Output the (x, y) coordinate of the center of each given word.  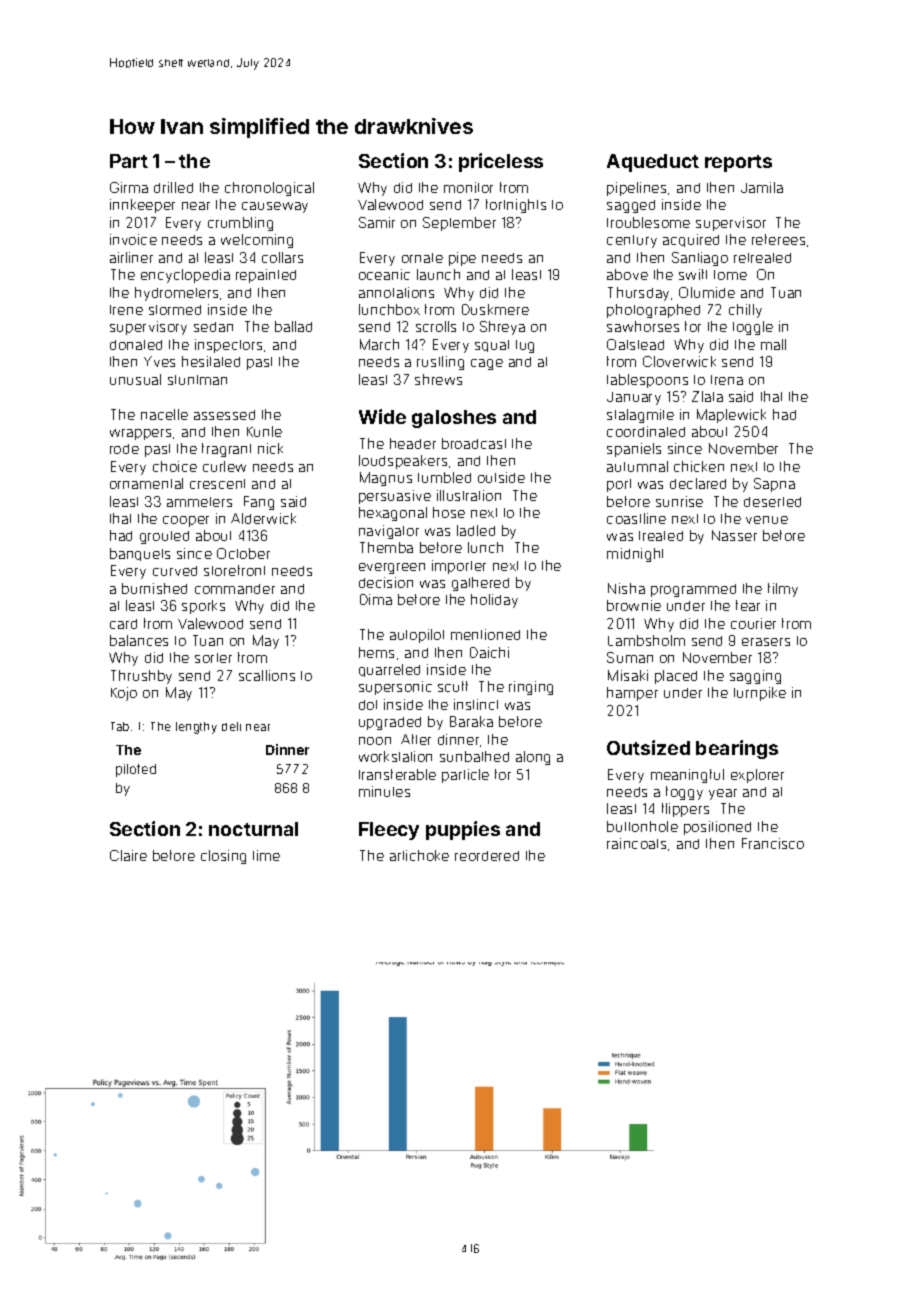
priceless (501, 162)
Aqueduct (653, 163)
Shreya (502, 328)
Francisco (773, 843)
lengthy (196, 728)
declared (698, 483)
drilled (173, 187)
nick (270, 448)
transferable (397, 774)
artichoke (419, 855)
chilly (745, 311)
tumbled (444, 477)
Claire (128, 855)
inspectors (228, 346)
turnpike (760, 694)
